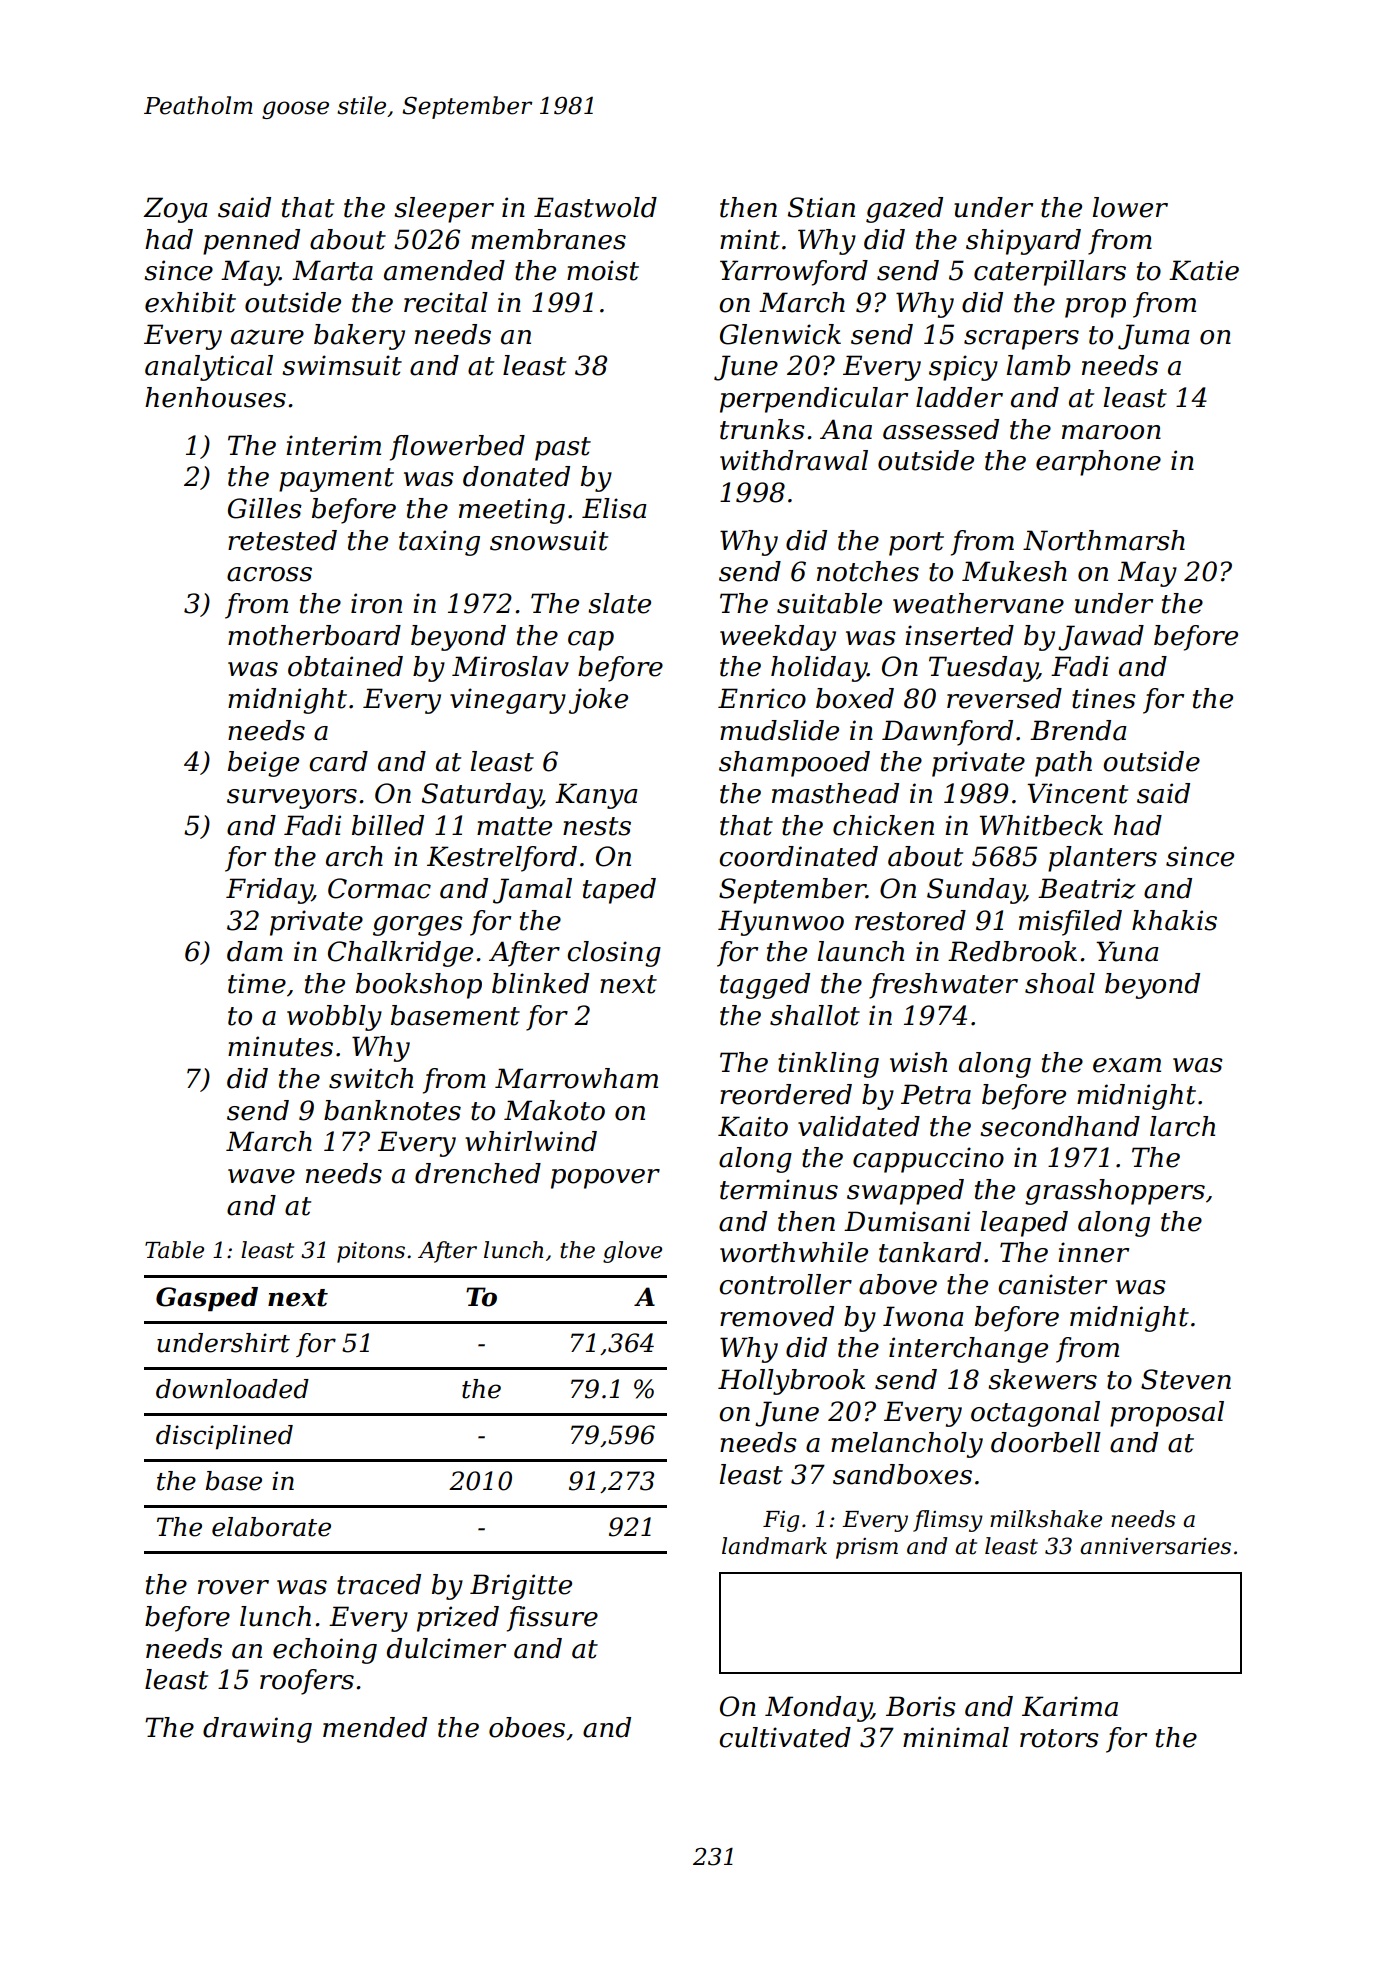 The height and width of the page is (1969, 1386). What do you see at coordinates (910, 920) in the page?
I see `restored` at bounding box center [910, 920].
